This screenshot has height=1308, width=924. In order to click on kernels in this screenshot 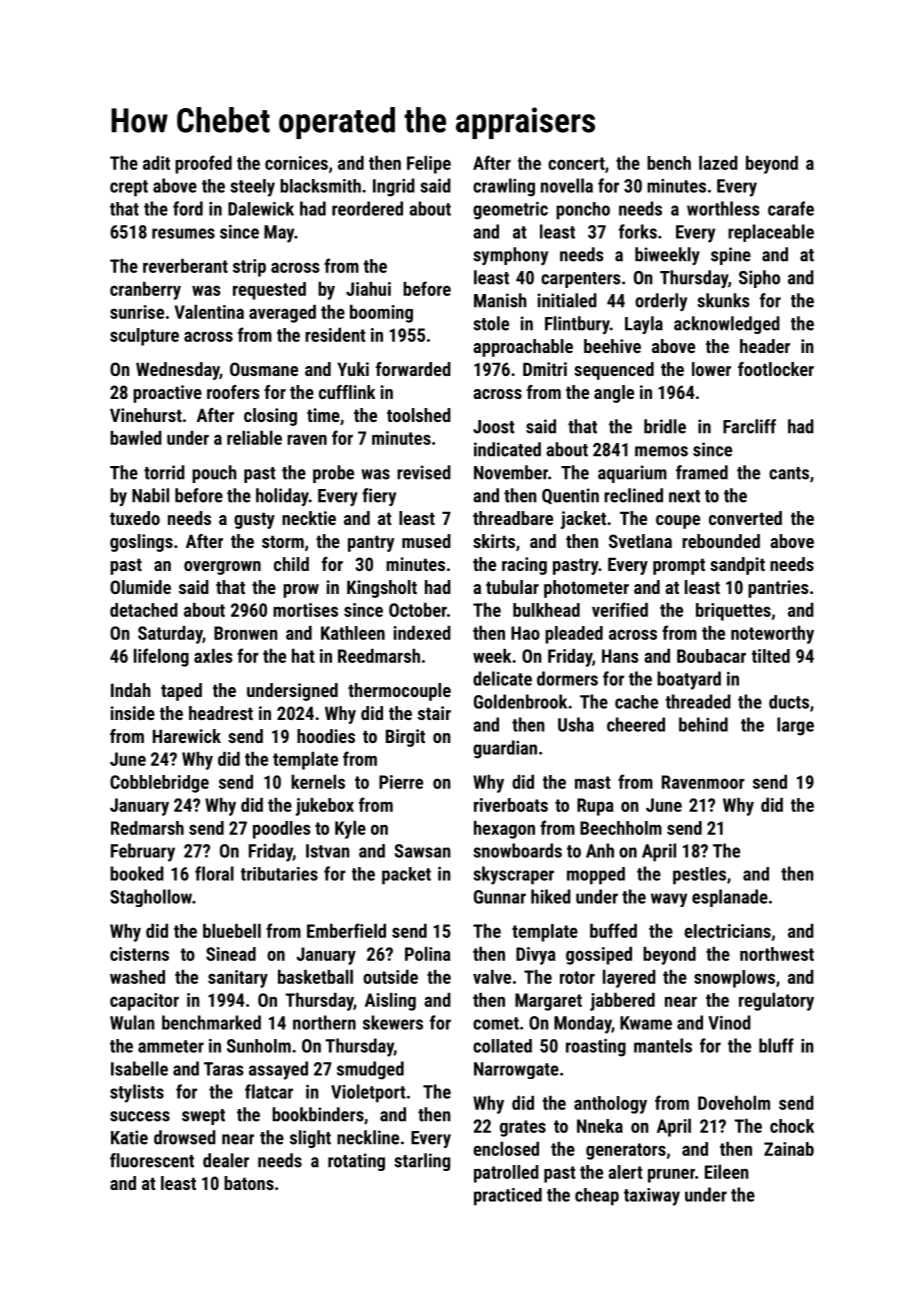, I will do `click(318, 782)`.
